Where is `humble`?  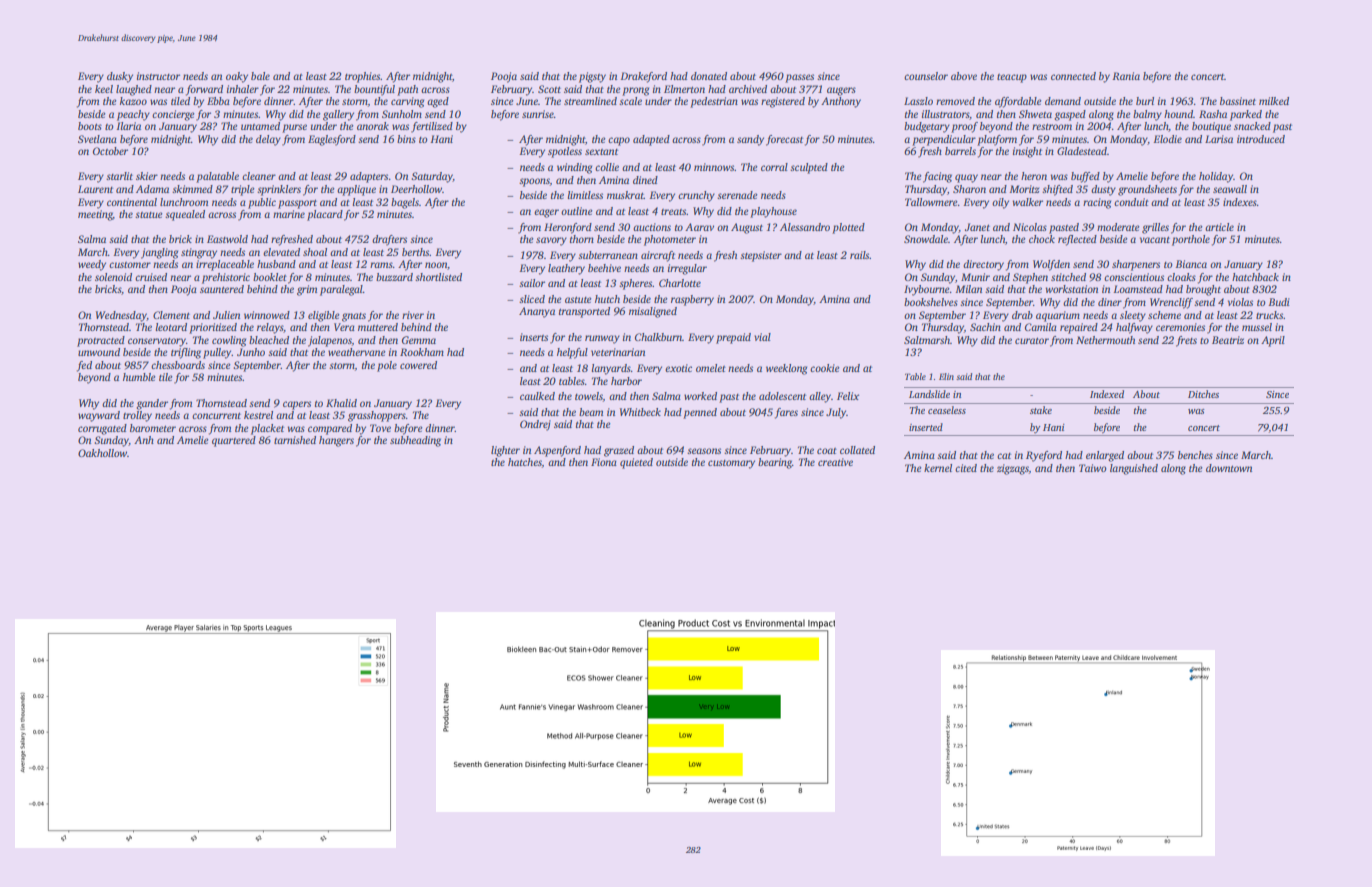 humble is located at coordinates (139, 377).
